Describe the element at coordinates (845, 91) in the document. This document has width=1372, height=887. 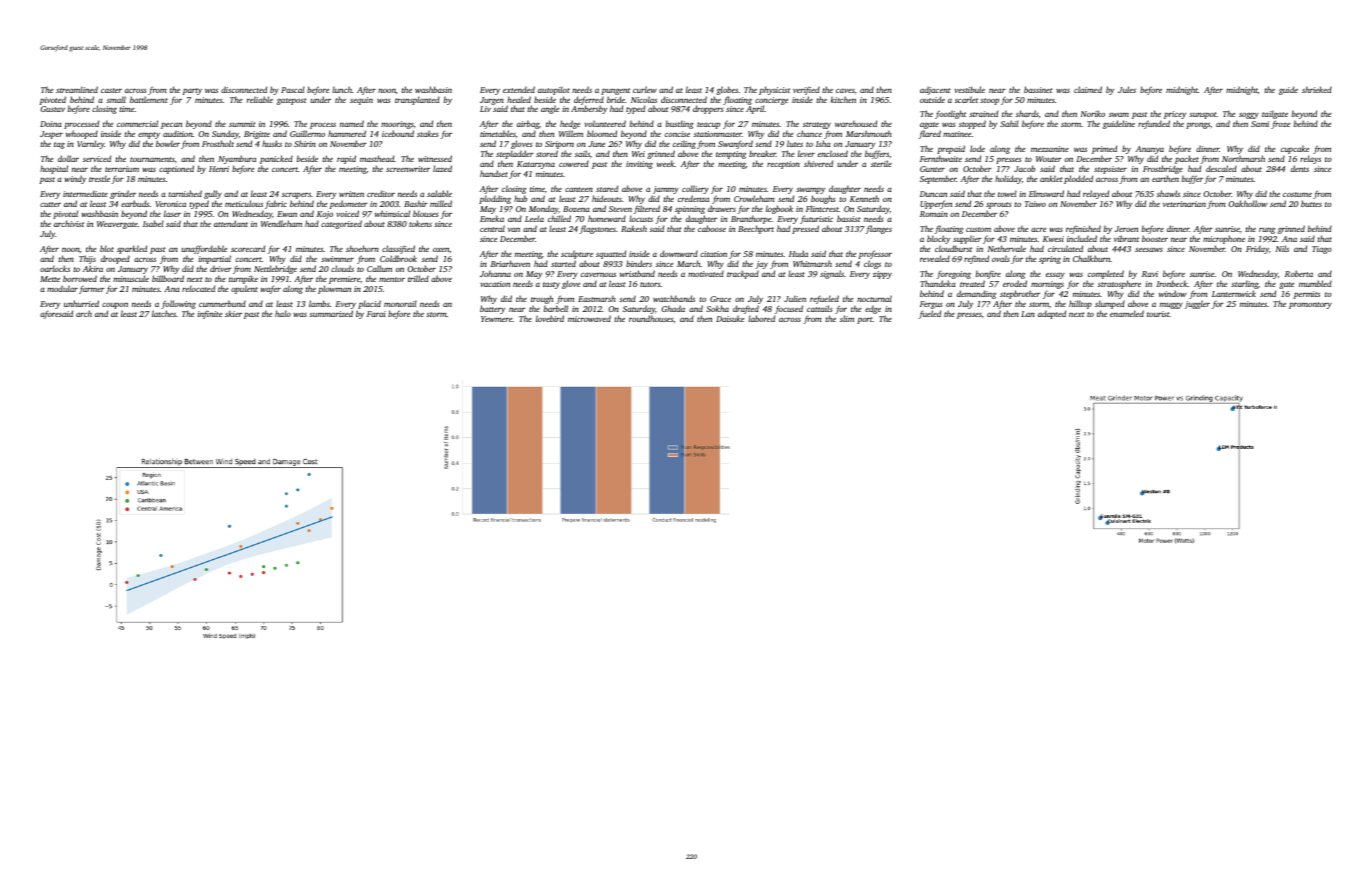
I see `caves` at that location.
